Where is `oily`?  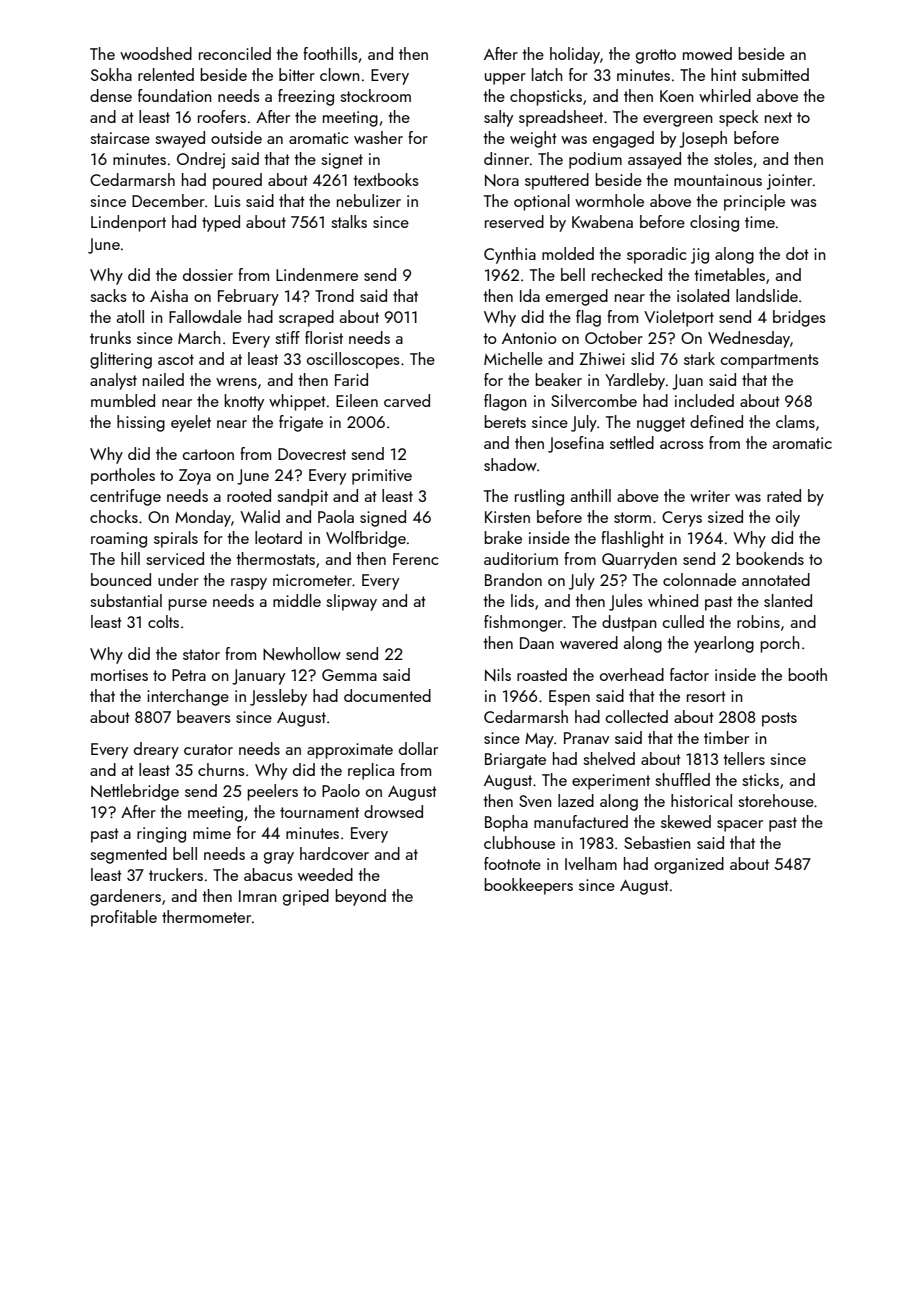 oily is located at coordinates (788, 518).
